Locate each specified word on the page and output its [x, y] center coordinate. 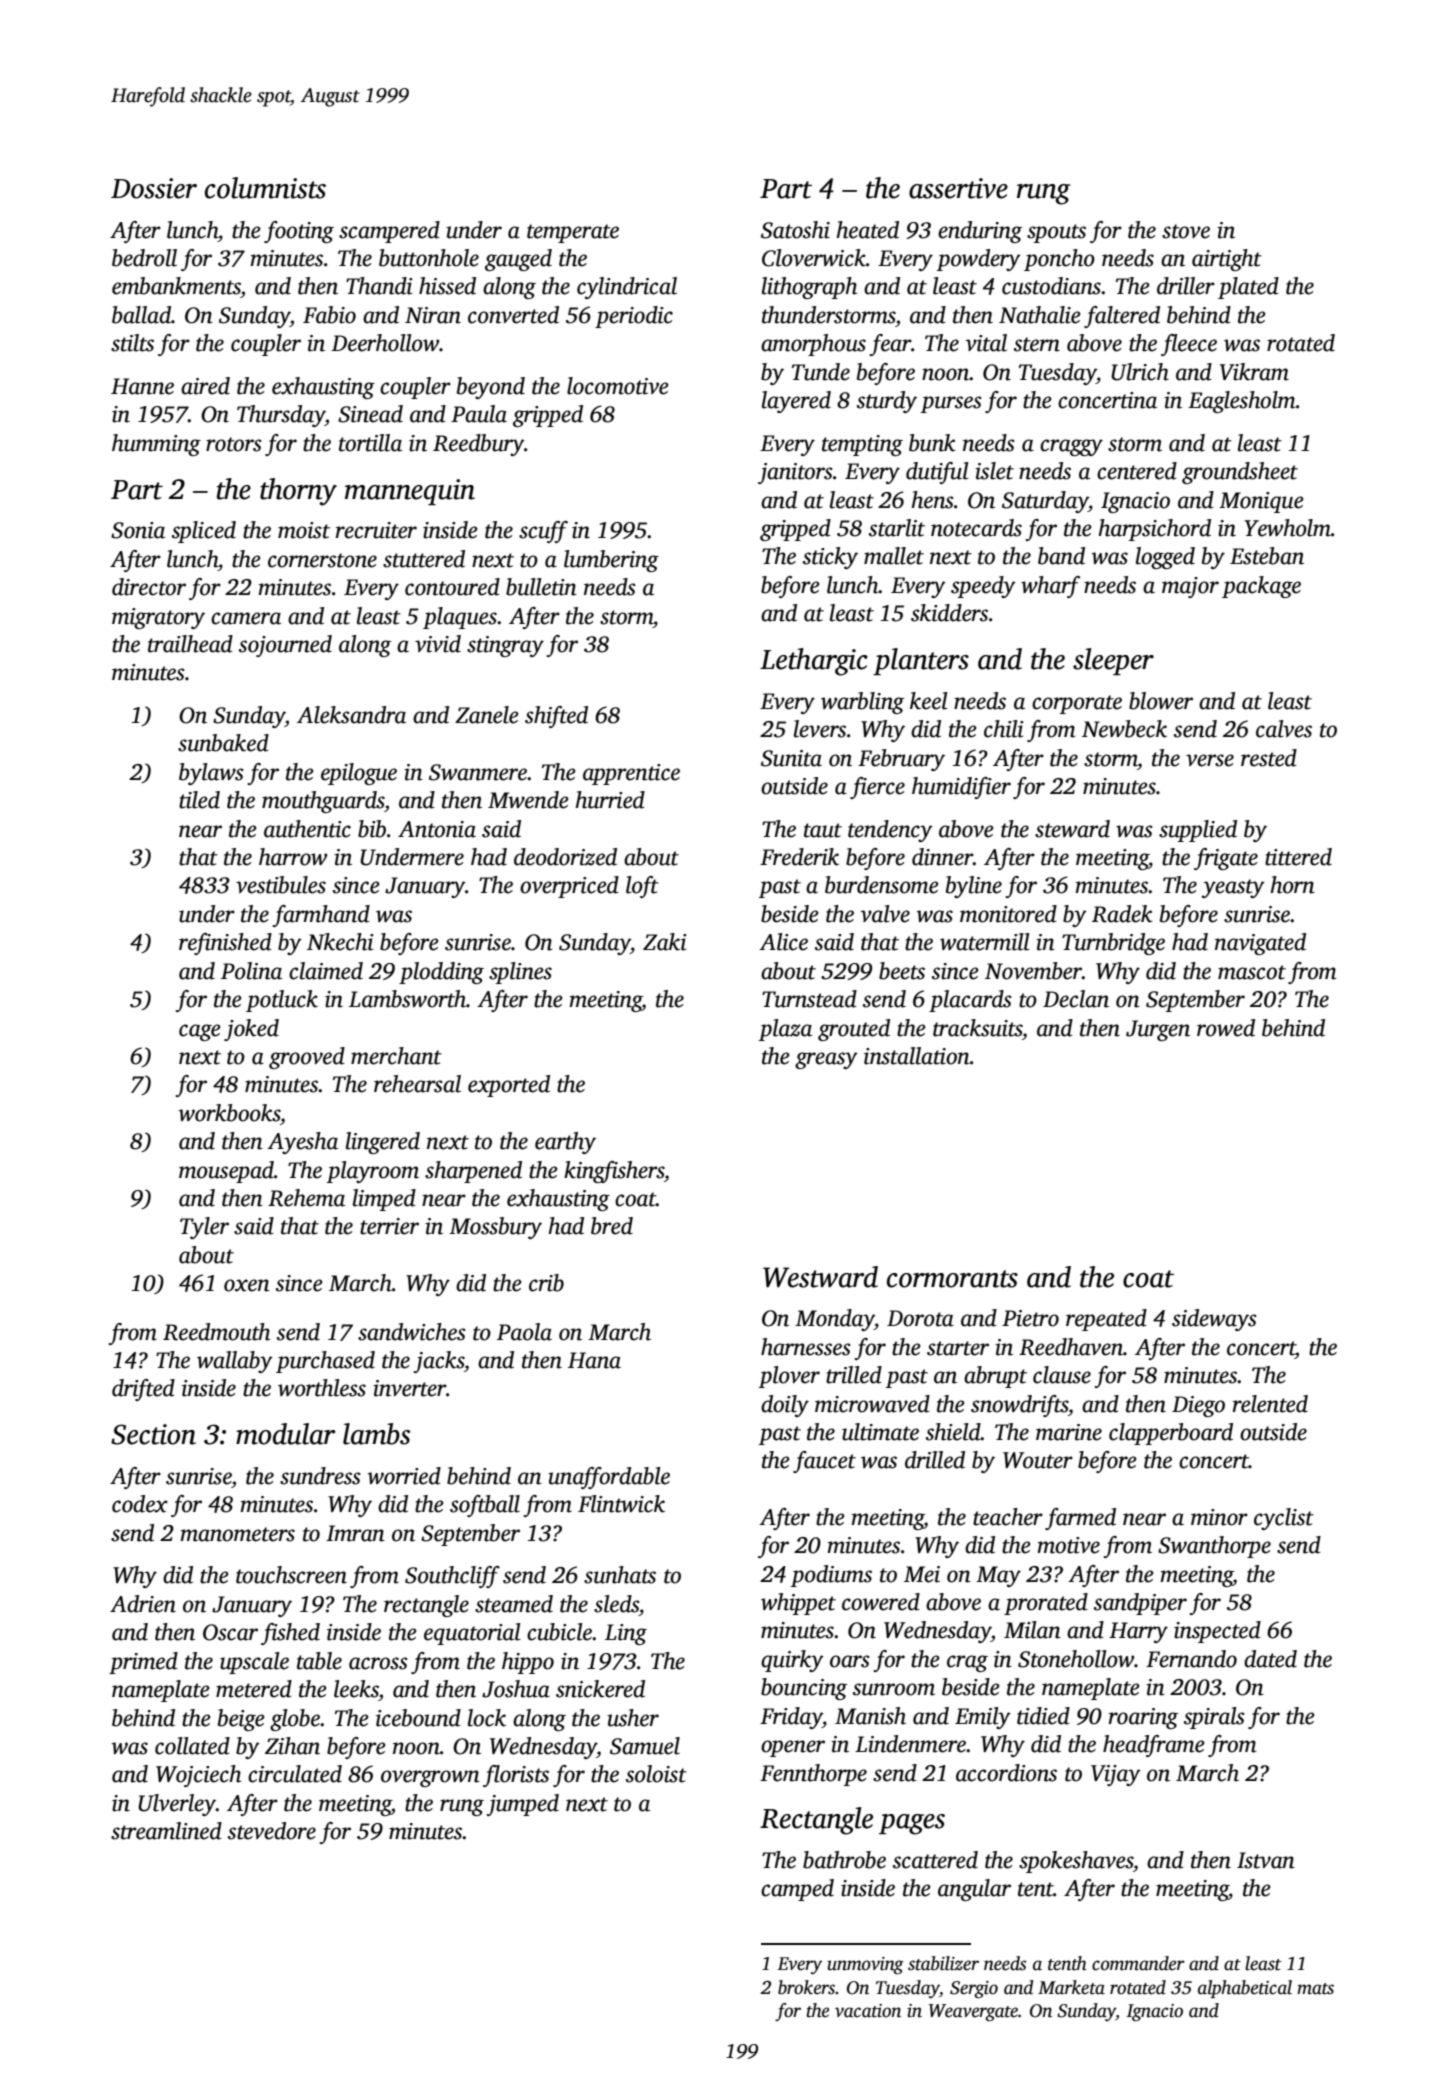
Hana [594, 1360]
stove [1186, 231]
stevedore [272, 1831]
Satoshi [795, 230]
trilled [854, 1375]
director [149, 587]
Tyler [204, 1228]
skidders [949, 613]
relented [1270, 1404]
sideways [1214, 1320]
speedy [983, 587]
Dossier [154, 188]
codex [140, 1504]
